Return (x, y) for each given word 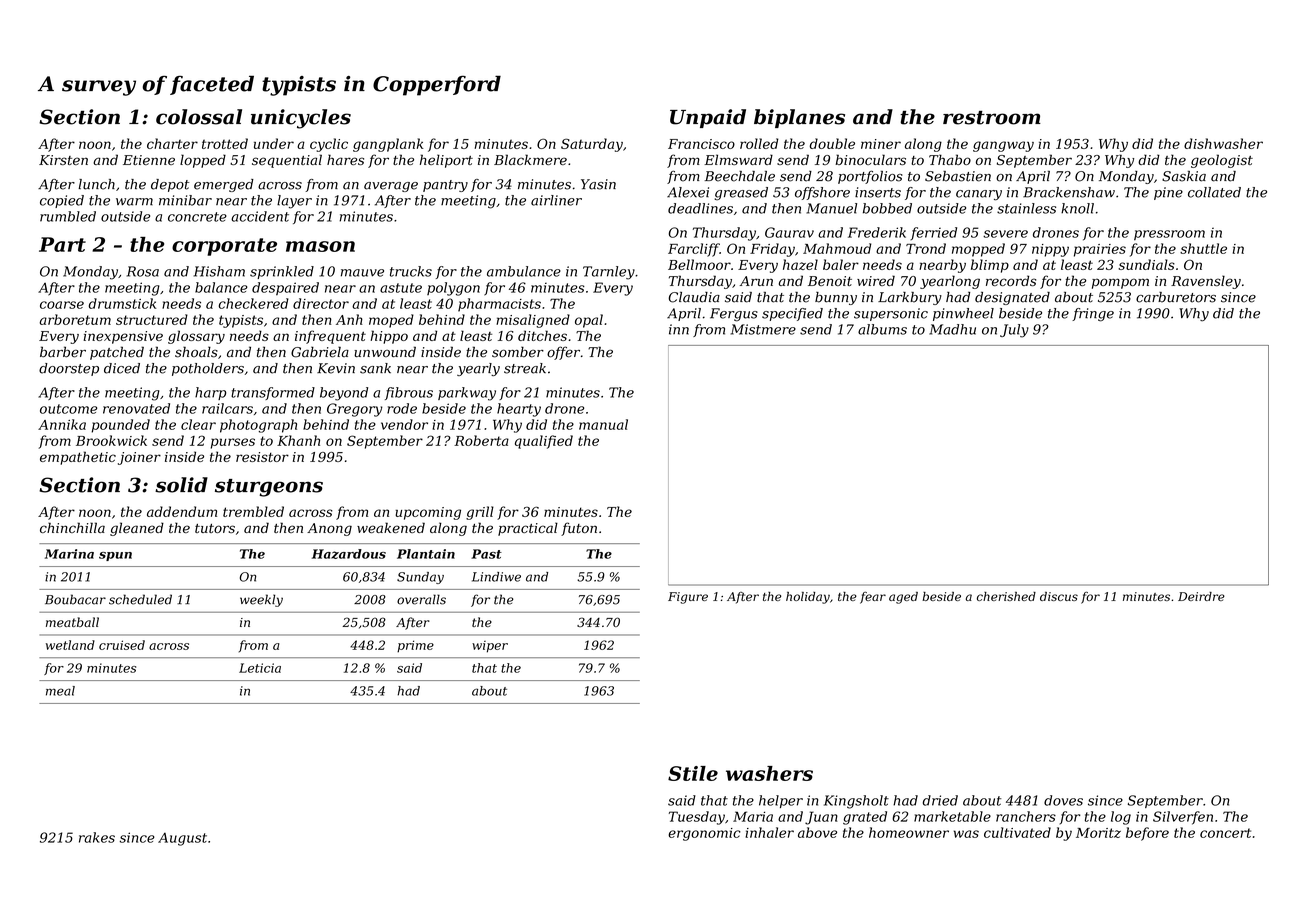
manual (603, 424)
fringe (1093, 315)
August (182, 839)
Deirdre (1201, 596)
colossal (199, 117)
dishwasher (1223, 143)
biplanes (799, 118)
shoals (196, 352)
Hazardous (349, 554)
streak (525, 368)
